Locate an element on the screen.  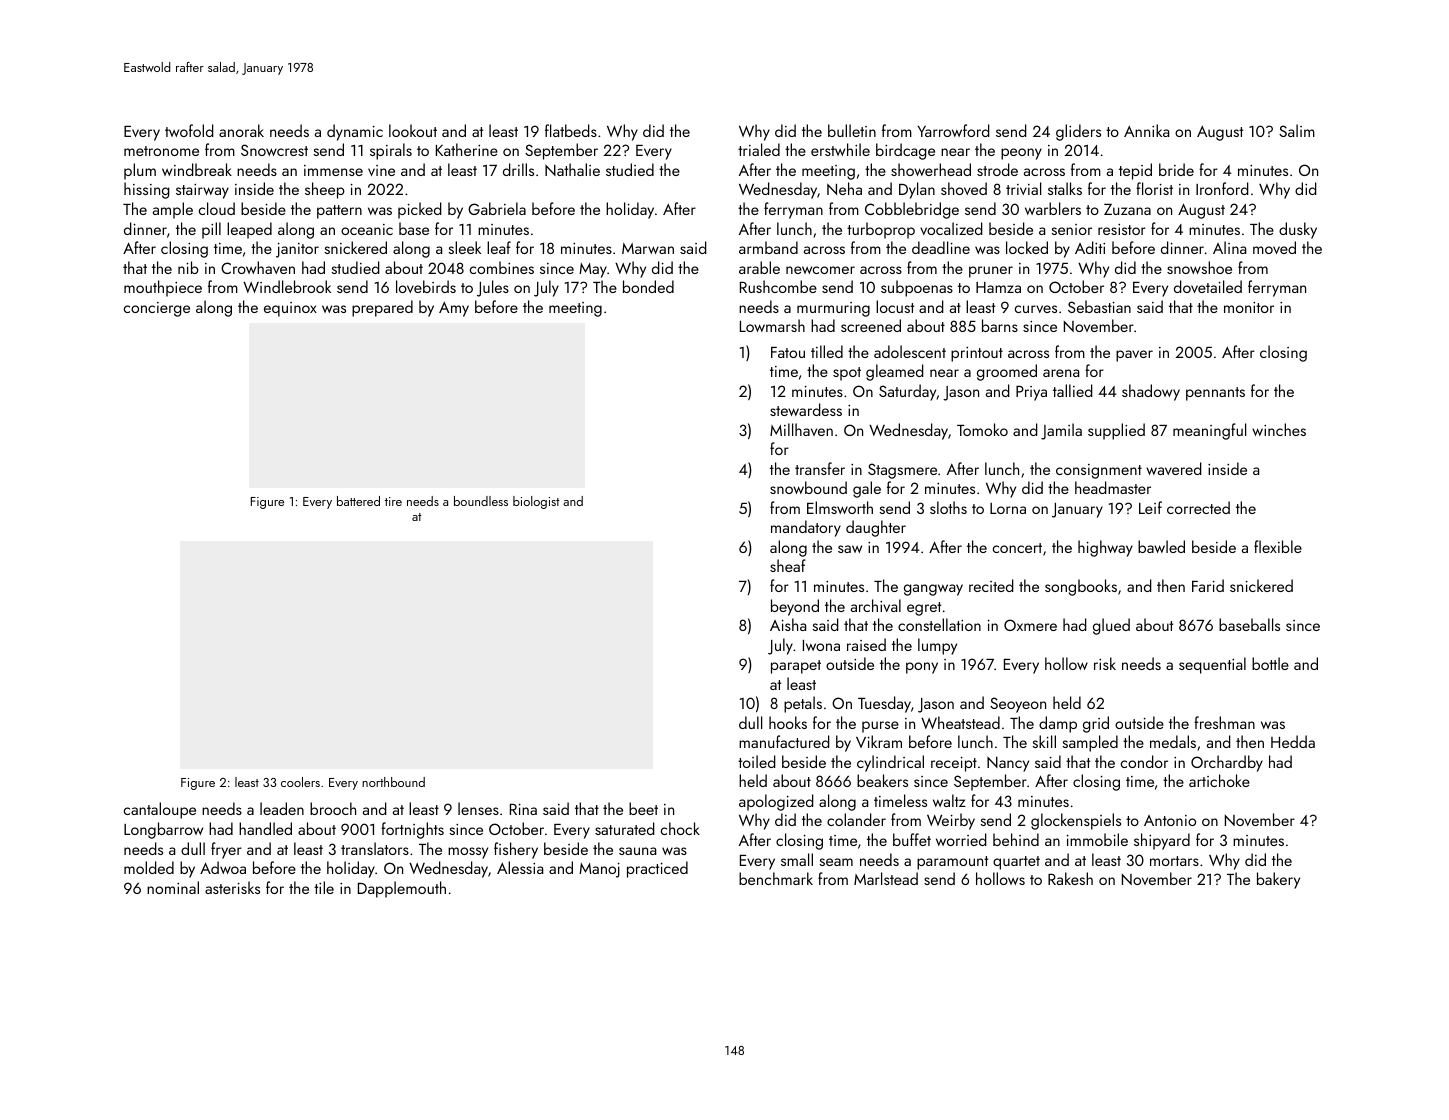
Nancy is located at coordinates (1008, 764).
